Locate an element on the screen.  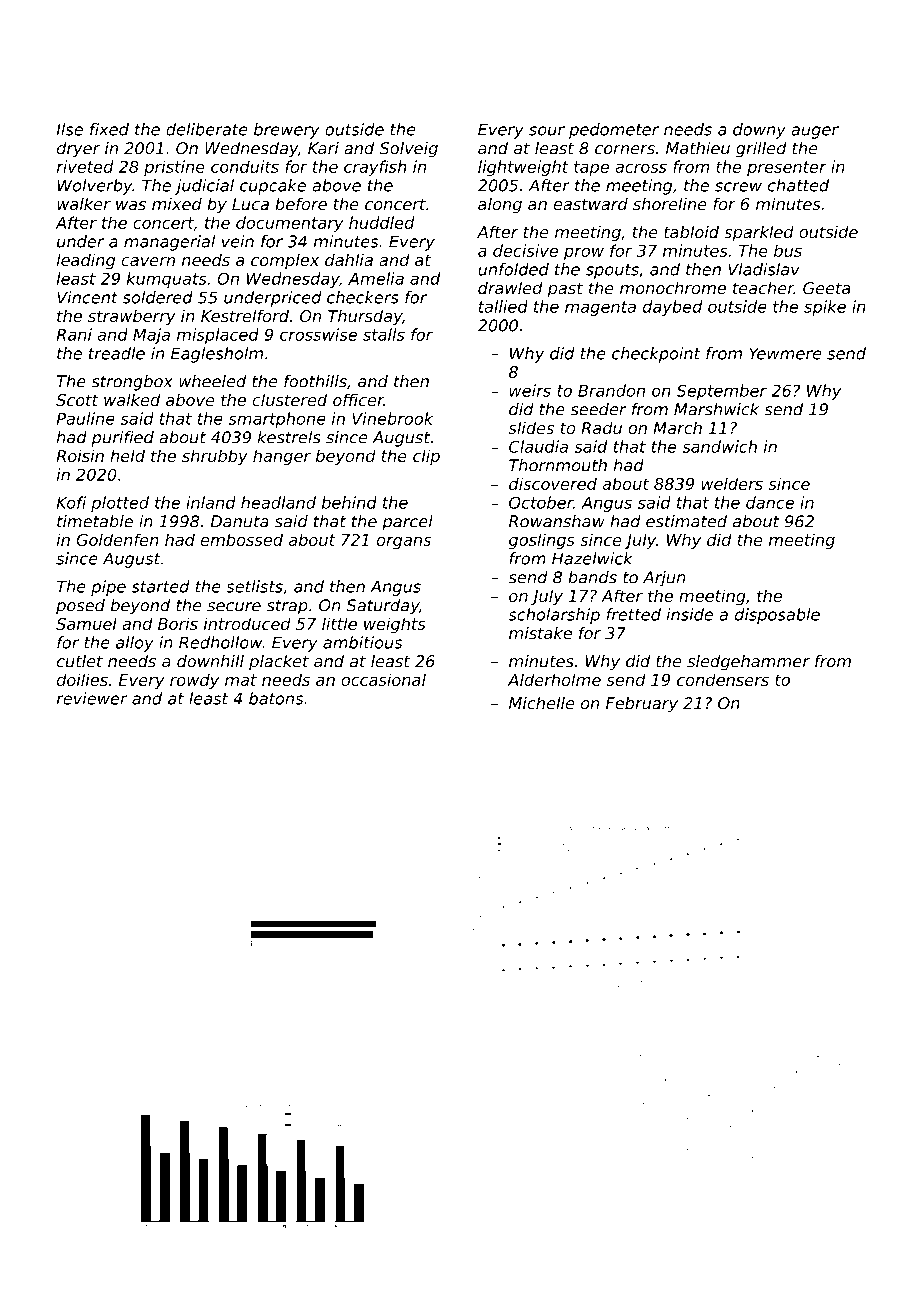
bands is located at coordinates (592, 577).
